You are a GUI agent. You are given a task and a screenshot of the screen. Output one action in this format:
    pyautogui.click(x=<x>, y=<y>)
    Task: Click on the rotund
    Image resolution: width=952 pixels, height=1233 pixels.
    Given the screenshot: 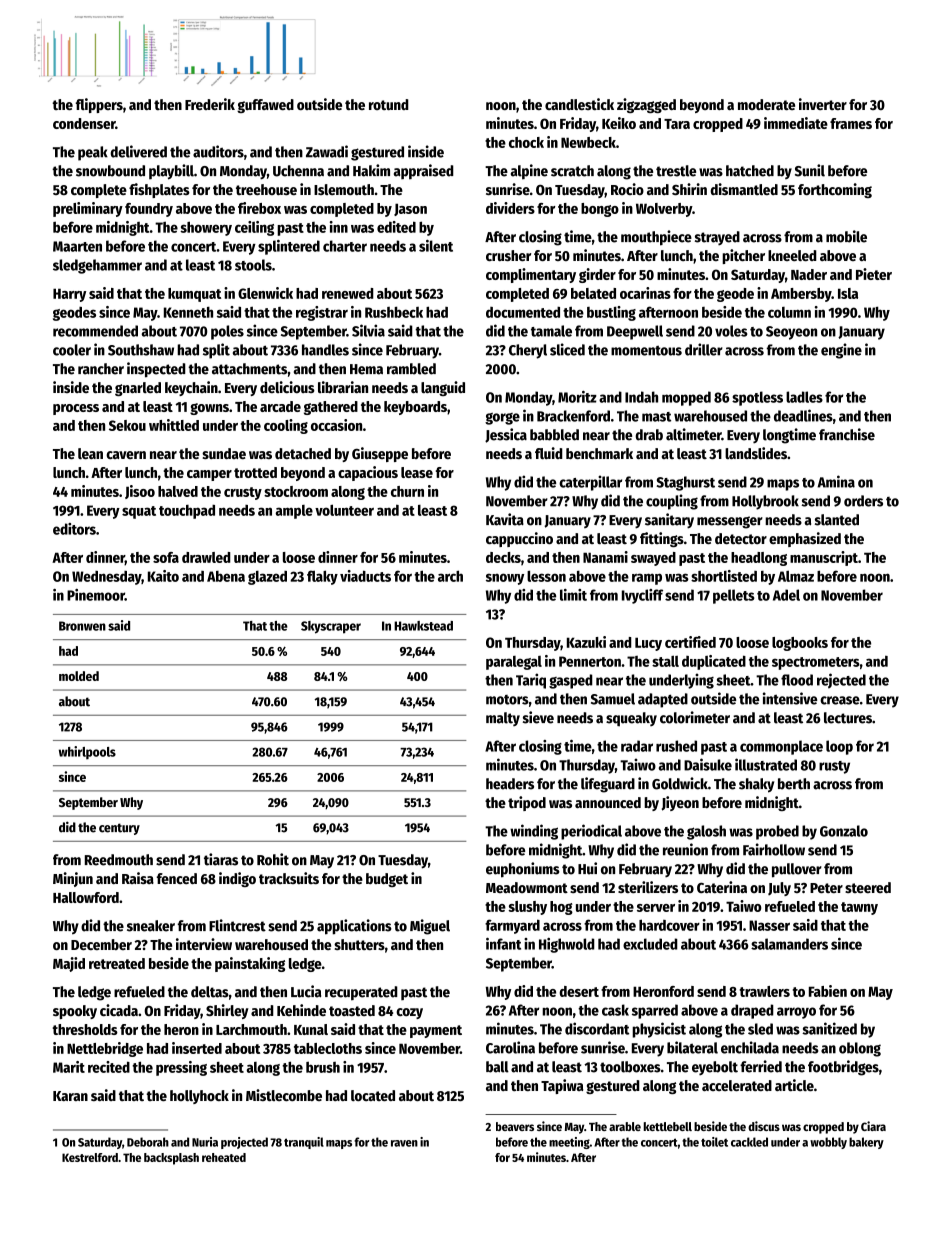 What is the action you would take?
    pyautogui.click(x=389, y=104)
